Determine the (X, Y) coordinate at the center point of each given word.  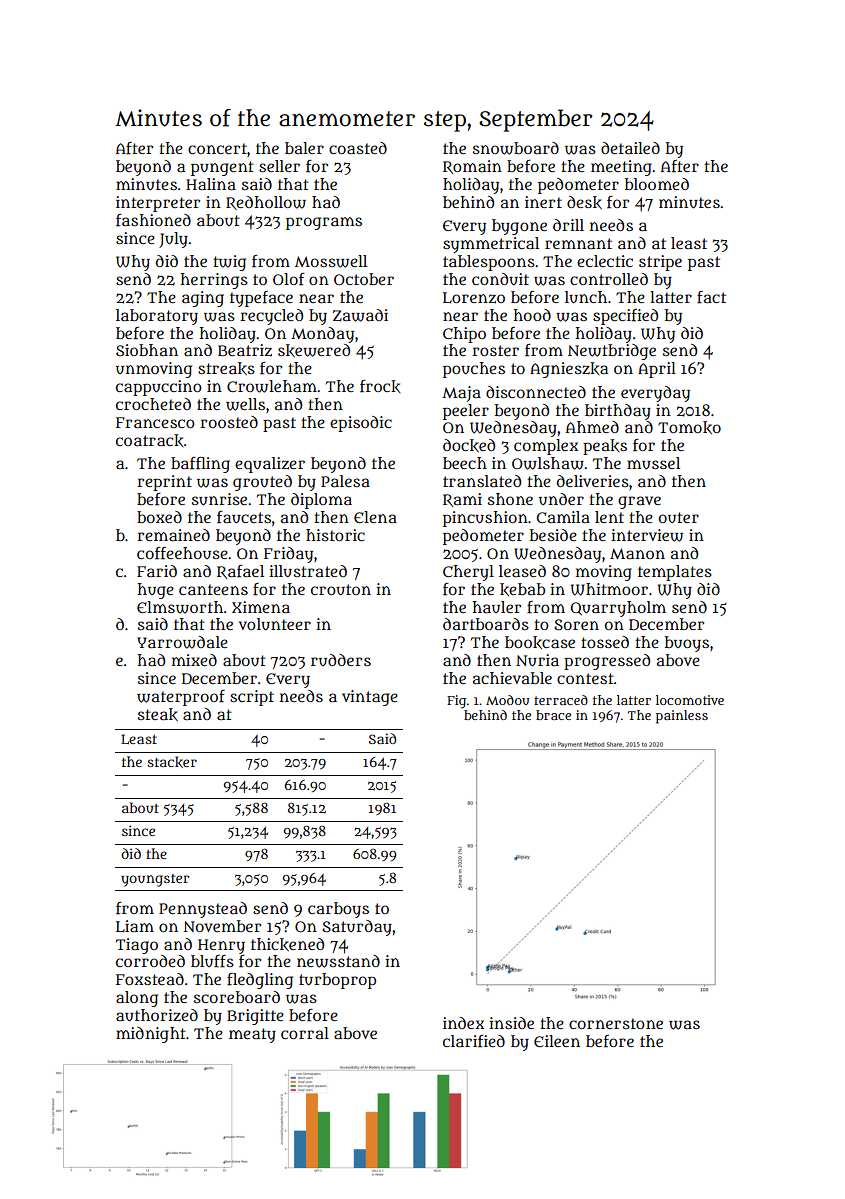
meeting (621, 168)
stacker (172, 762)
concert (217, 148)
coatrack (149, 440)
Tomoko (689, 427)
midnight (151, 1035)
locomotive (690, 700)
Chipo (464, 335)
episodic (361, 424)
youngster (155, 880)
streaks (226, 368)
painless (682, 717)
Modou (508, 700)
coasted (358, 148)
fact (711, 297)
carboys (338, 910)
